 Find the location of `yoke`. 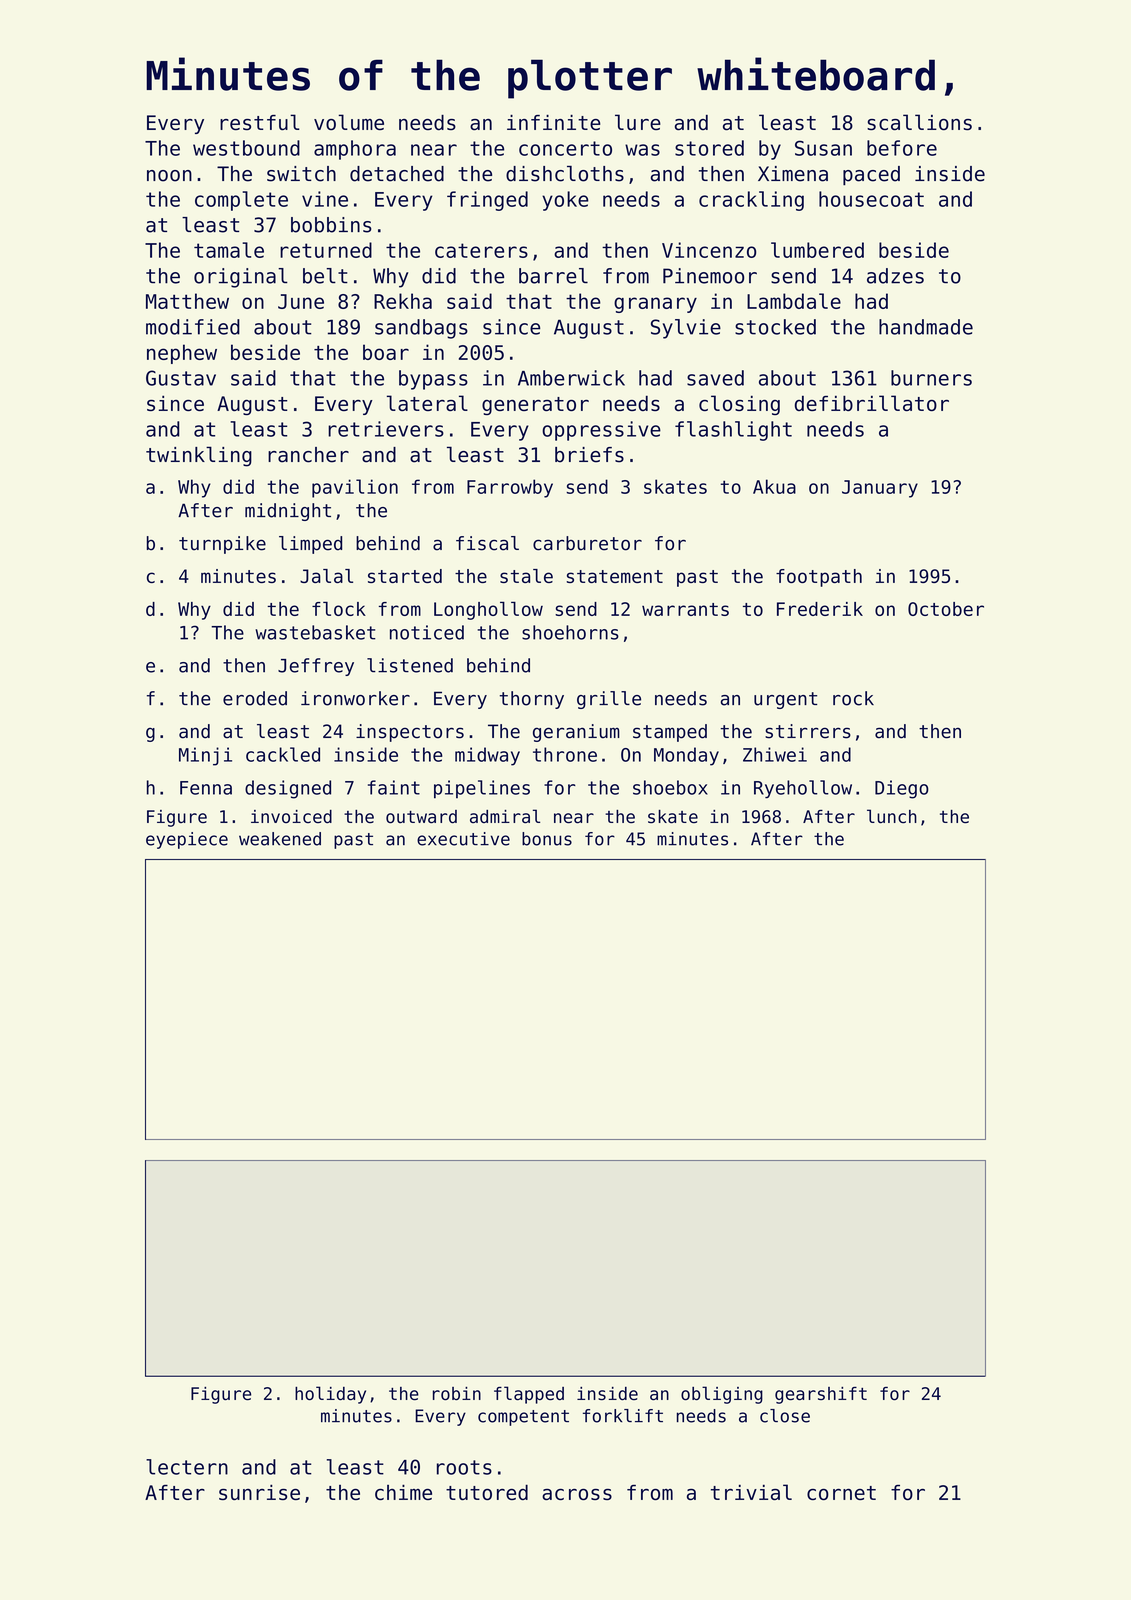

yoke is located at coordinates (565, 201).
